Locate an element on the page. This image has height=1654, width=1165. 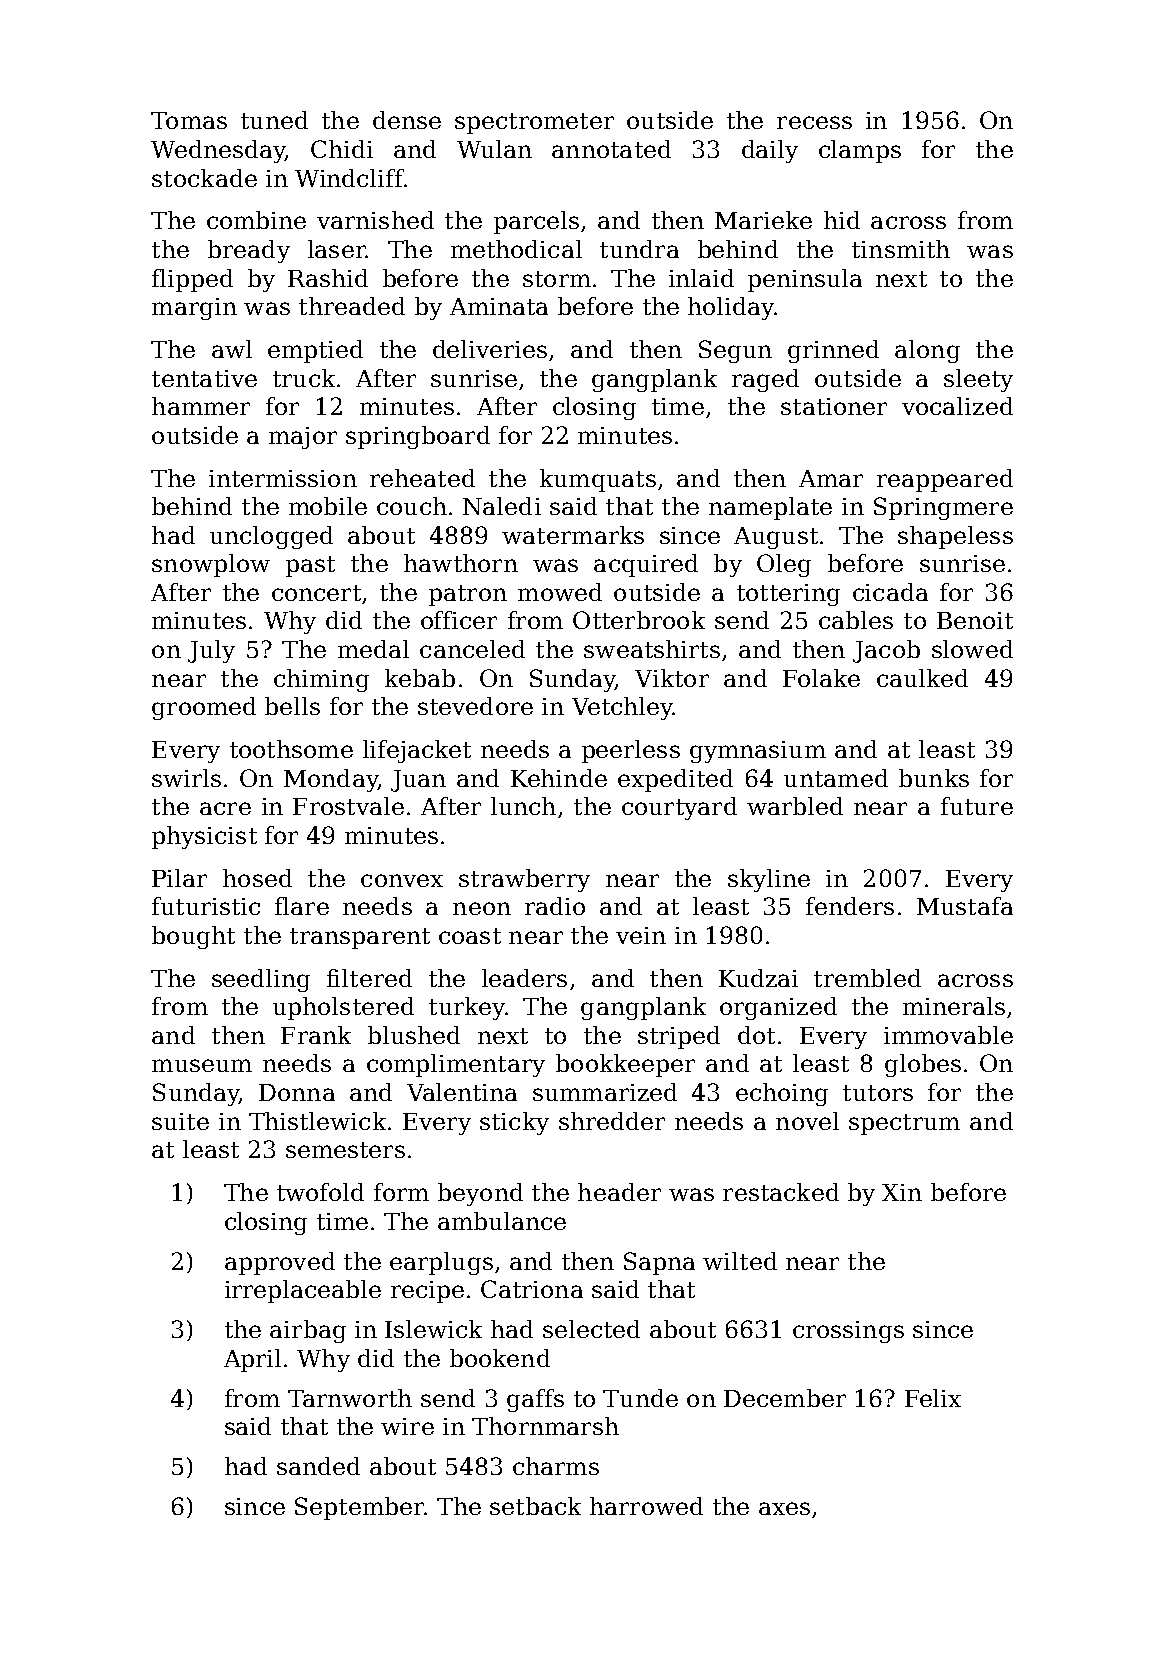
Chidi is located at coordinates (342, 149).
